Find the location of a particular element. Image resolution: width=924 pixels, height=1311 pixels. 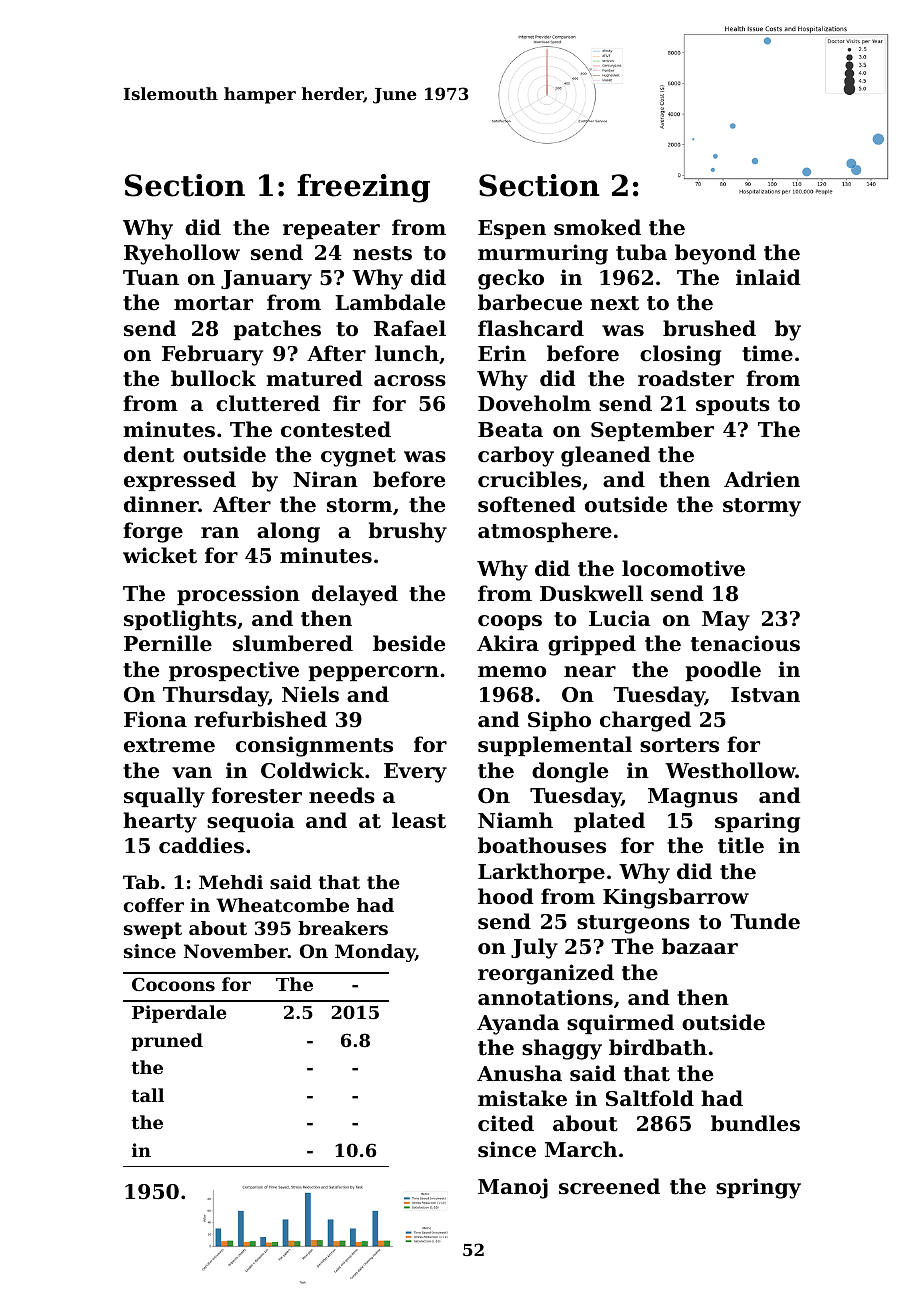

breakers is located at coordinates (343, 928).
